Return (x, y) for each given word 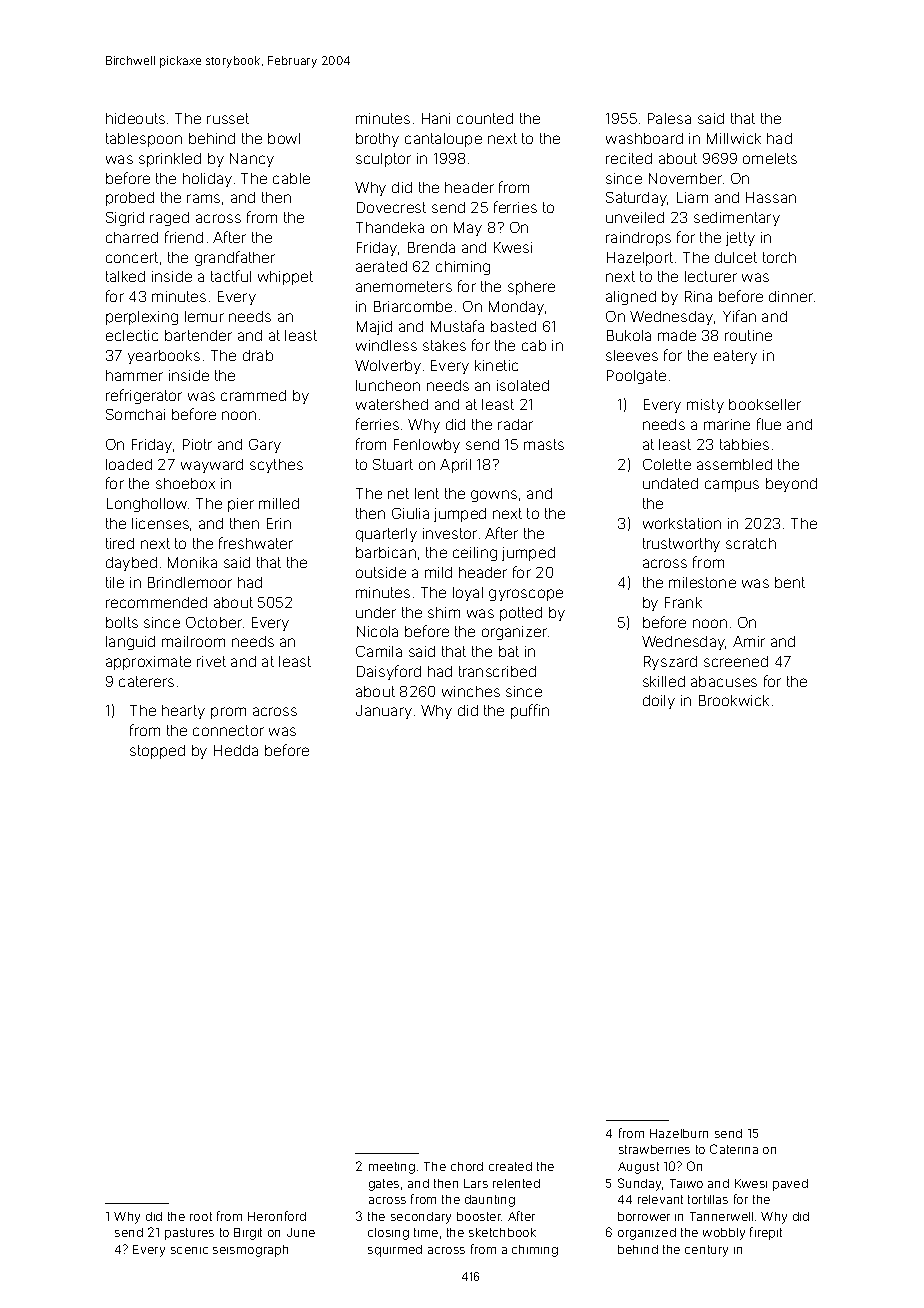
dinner (791, 296)
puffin (530, 711)
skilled (664, 681)
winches (471, 691)
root (201, 1216)
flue (769, 424)
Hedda (236, 750)
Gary (265, 446)
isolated (523, 385)
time (426, 1232)
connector (228, 730)
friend (184, 237)
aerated (381, 266)
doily (659, 702)
